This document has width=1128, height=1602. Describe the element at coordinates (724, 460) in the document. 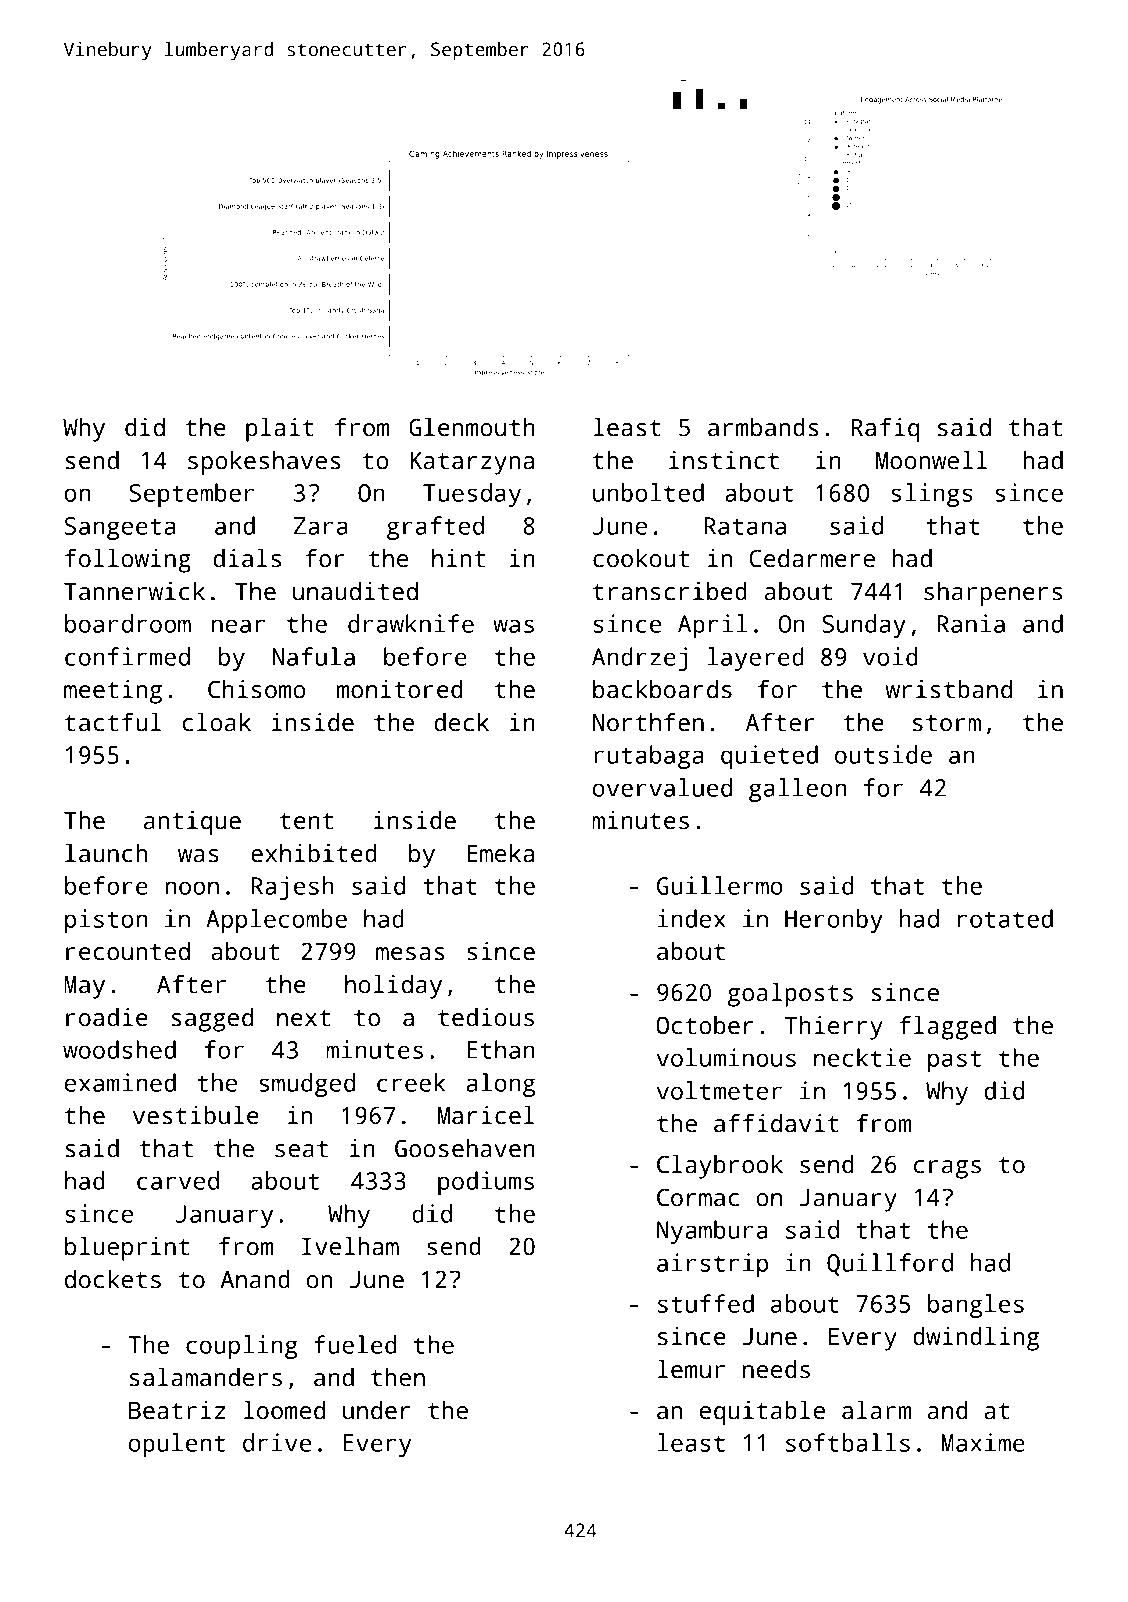

I see `instinct` at that location.
